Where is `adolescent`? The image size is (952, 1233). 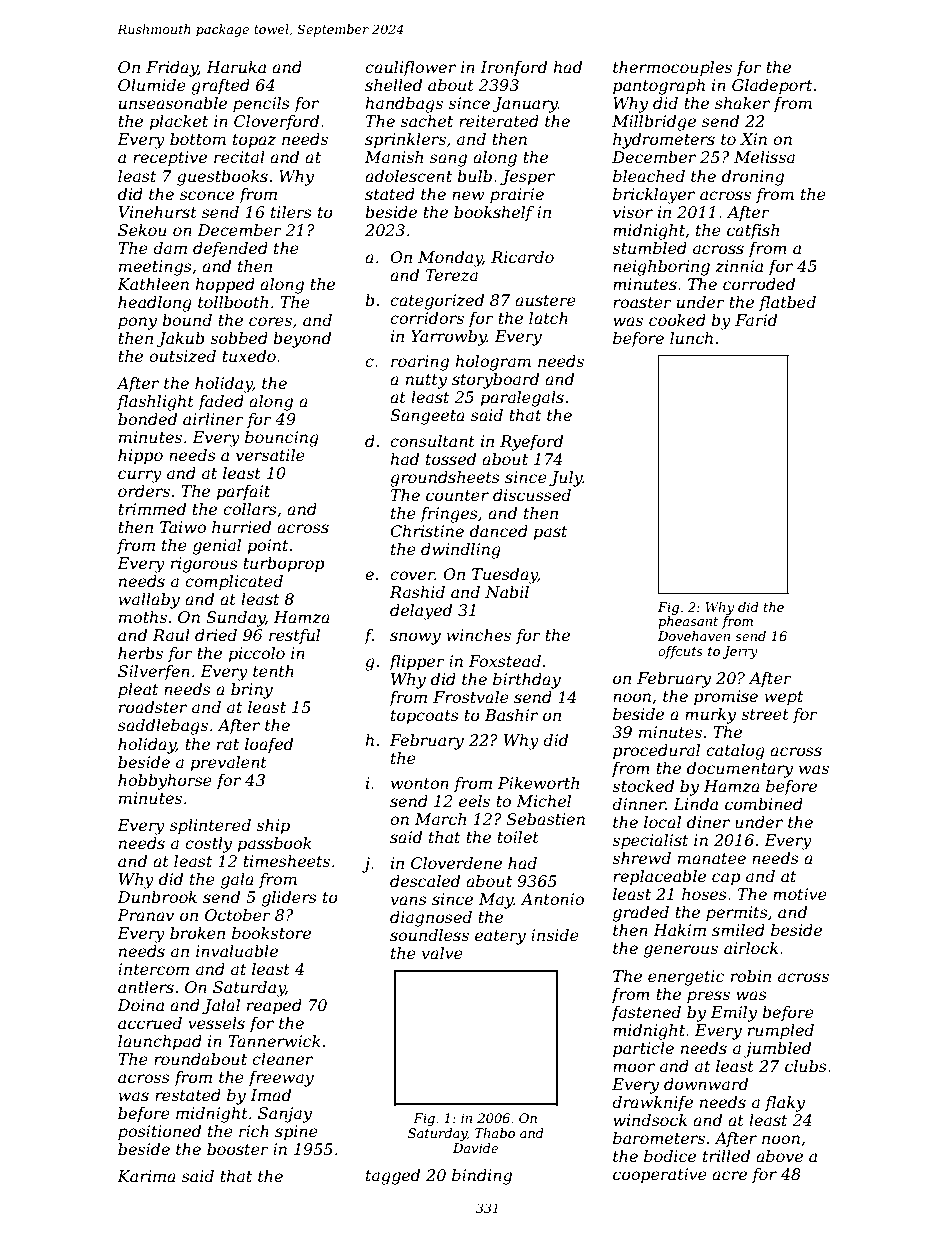 adolescent is located at coordinates (408, 176).
